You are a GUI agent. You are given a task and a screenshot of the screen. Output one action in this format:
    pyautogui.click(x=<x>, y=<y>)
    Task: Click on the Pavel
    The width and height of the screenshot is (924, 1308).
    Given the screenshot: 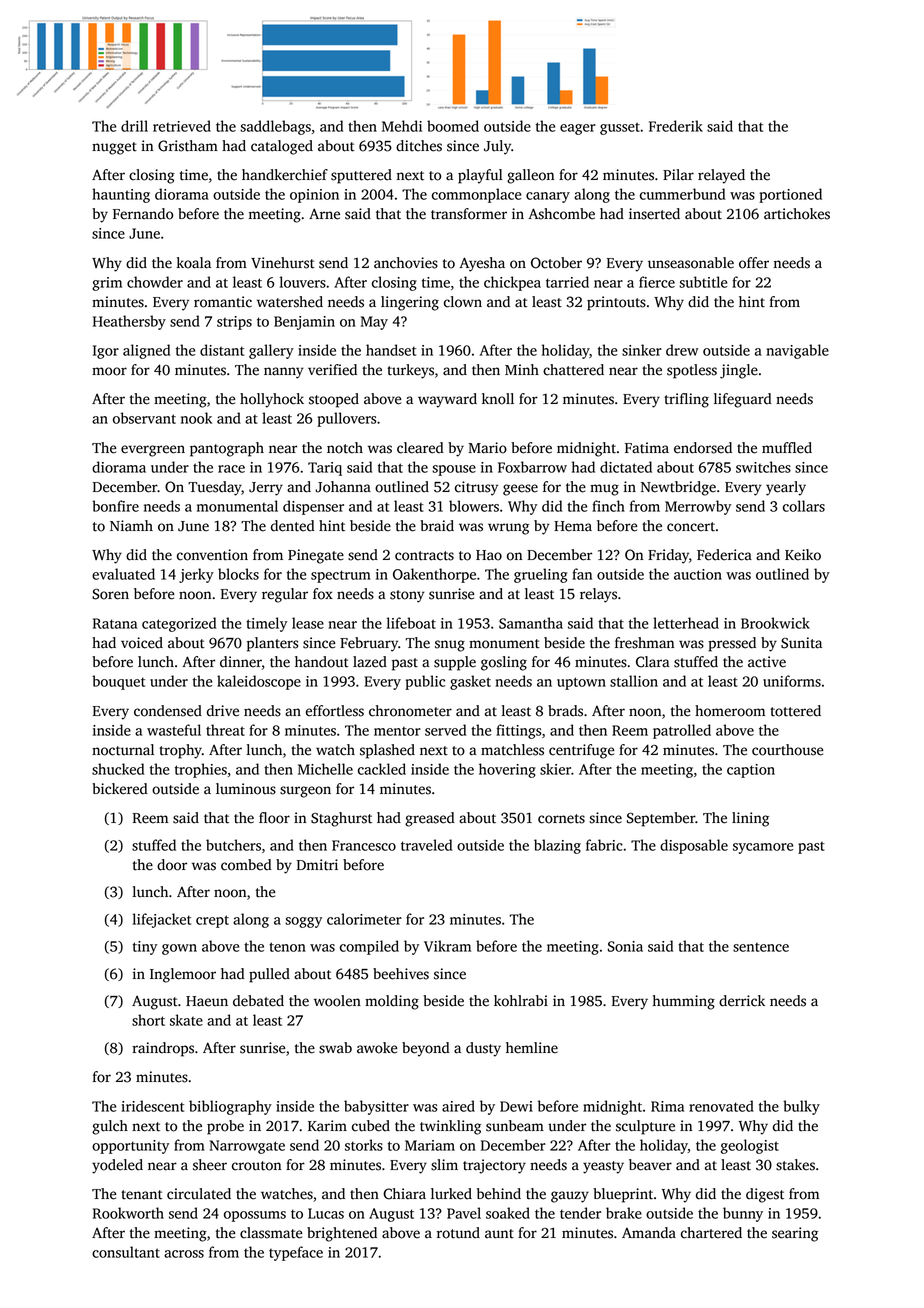 What is the action you would take?
    pyautogui.click(x=464, y=1213)
